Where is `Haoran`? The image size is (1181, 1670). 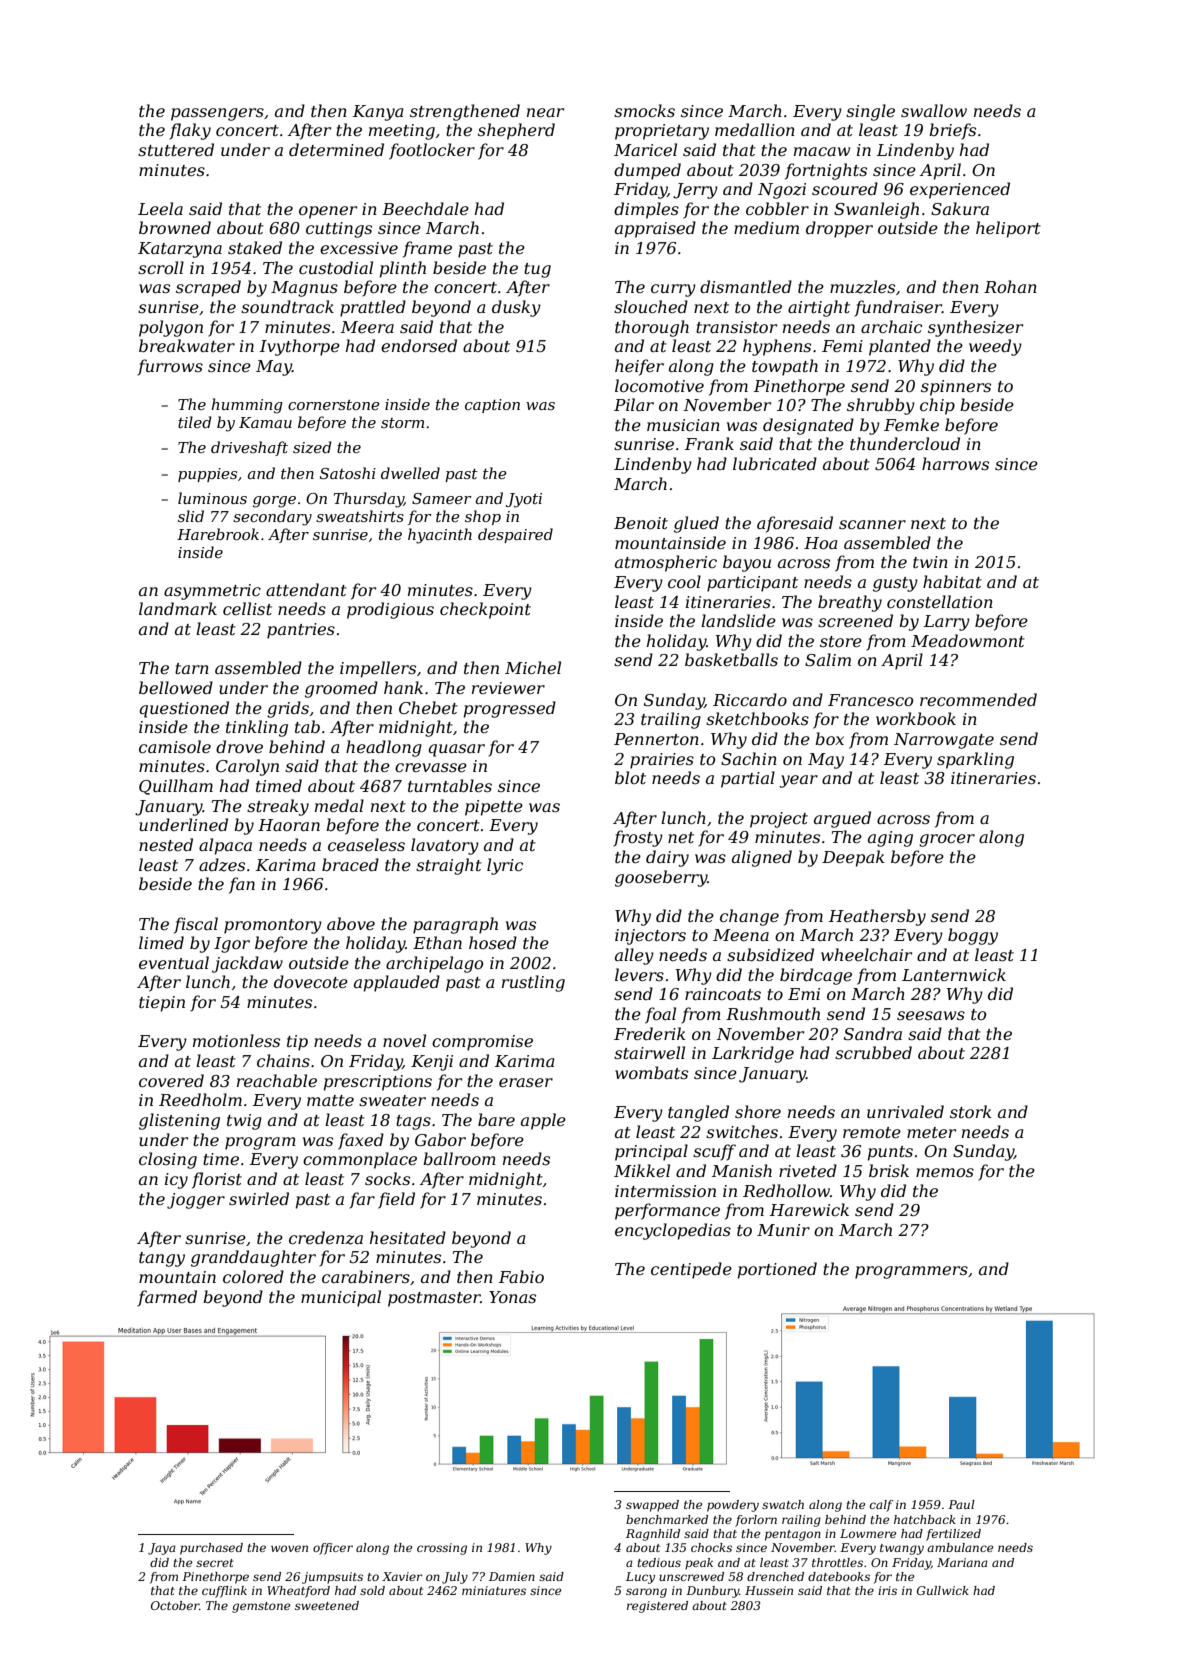
Haoran is located at coordinates (289, 825).
